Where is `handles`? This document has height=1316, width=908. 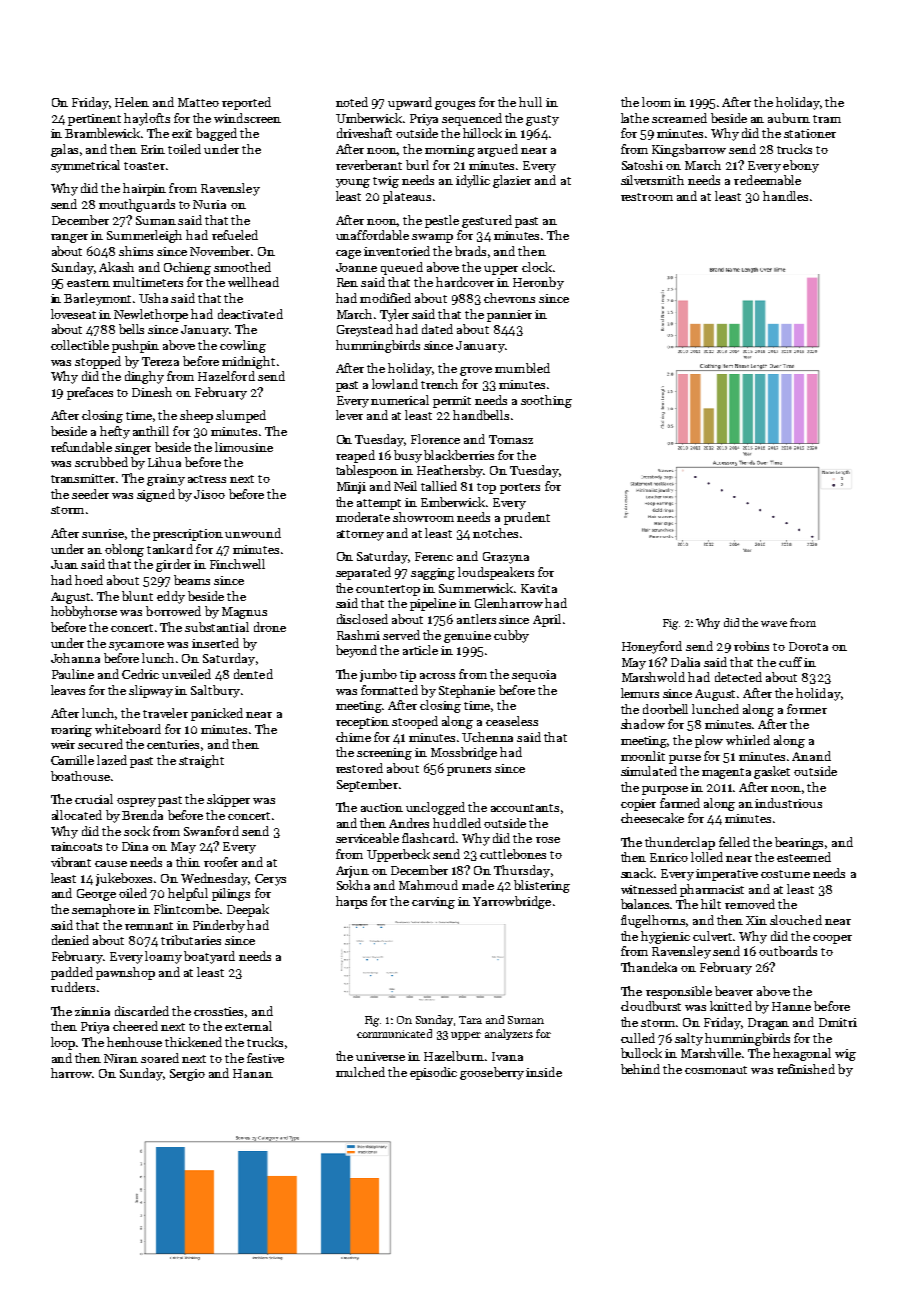 handles is located at coordinates (785, 196).
